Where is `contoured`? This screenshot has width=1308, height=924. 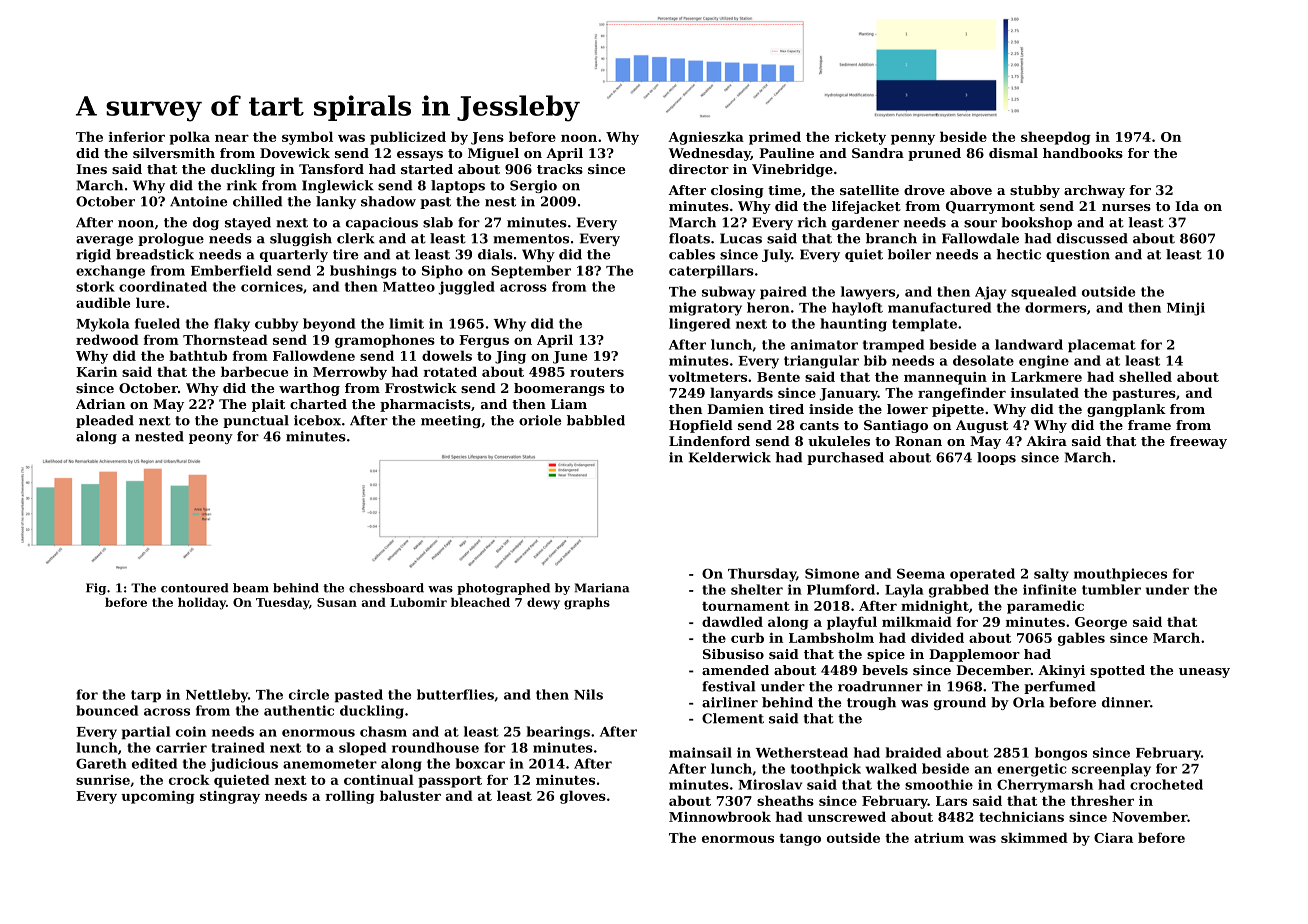
contoured is located at coordinates (194, 588).
